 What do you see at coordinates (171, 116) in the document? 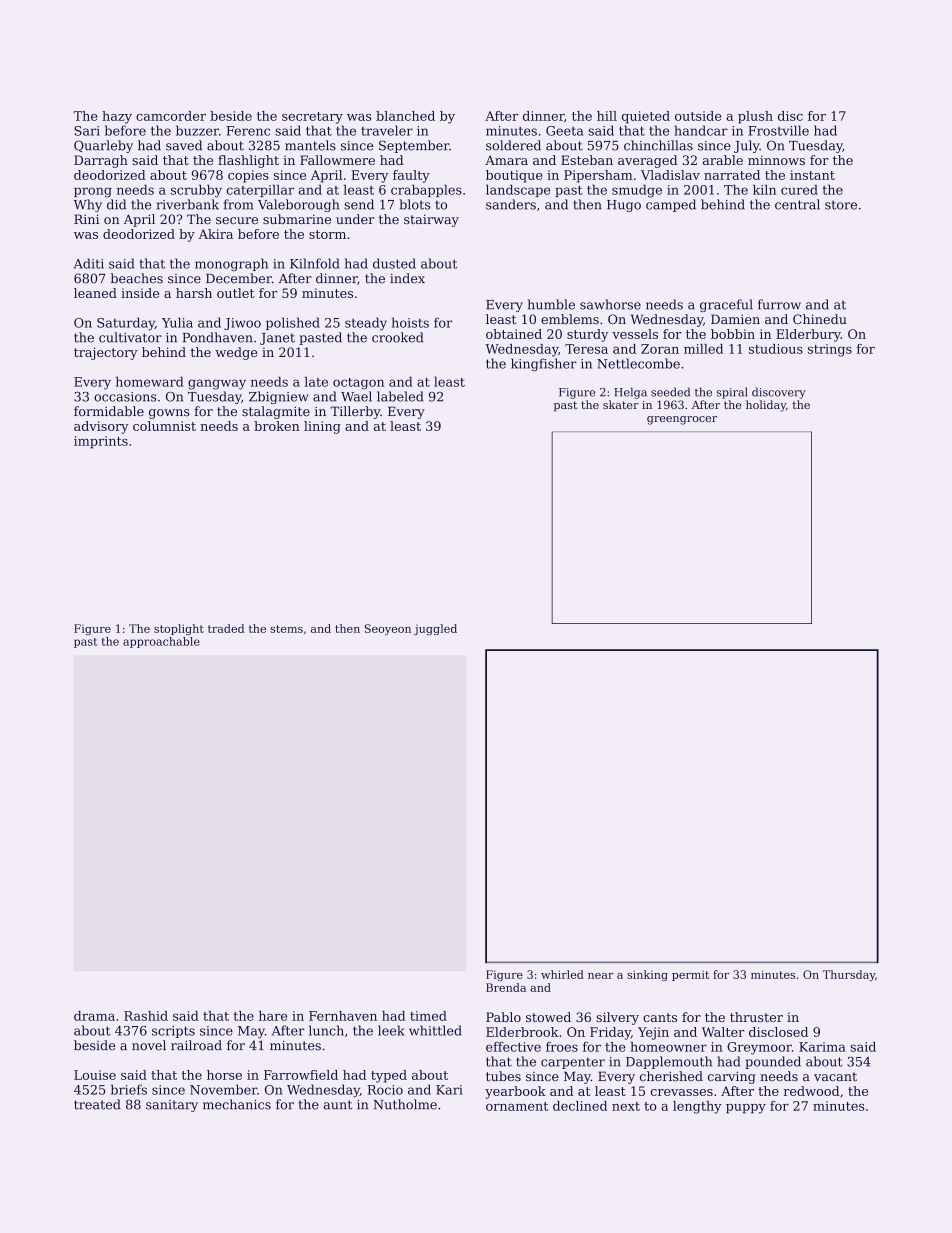
I see `camcorder` at bounding box center [171, 116].
